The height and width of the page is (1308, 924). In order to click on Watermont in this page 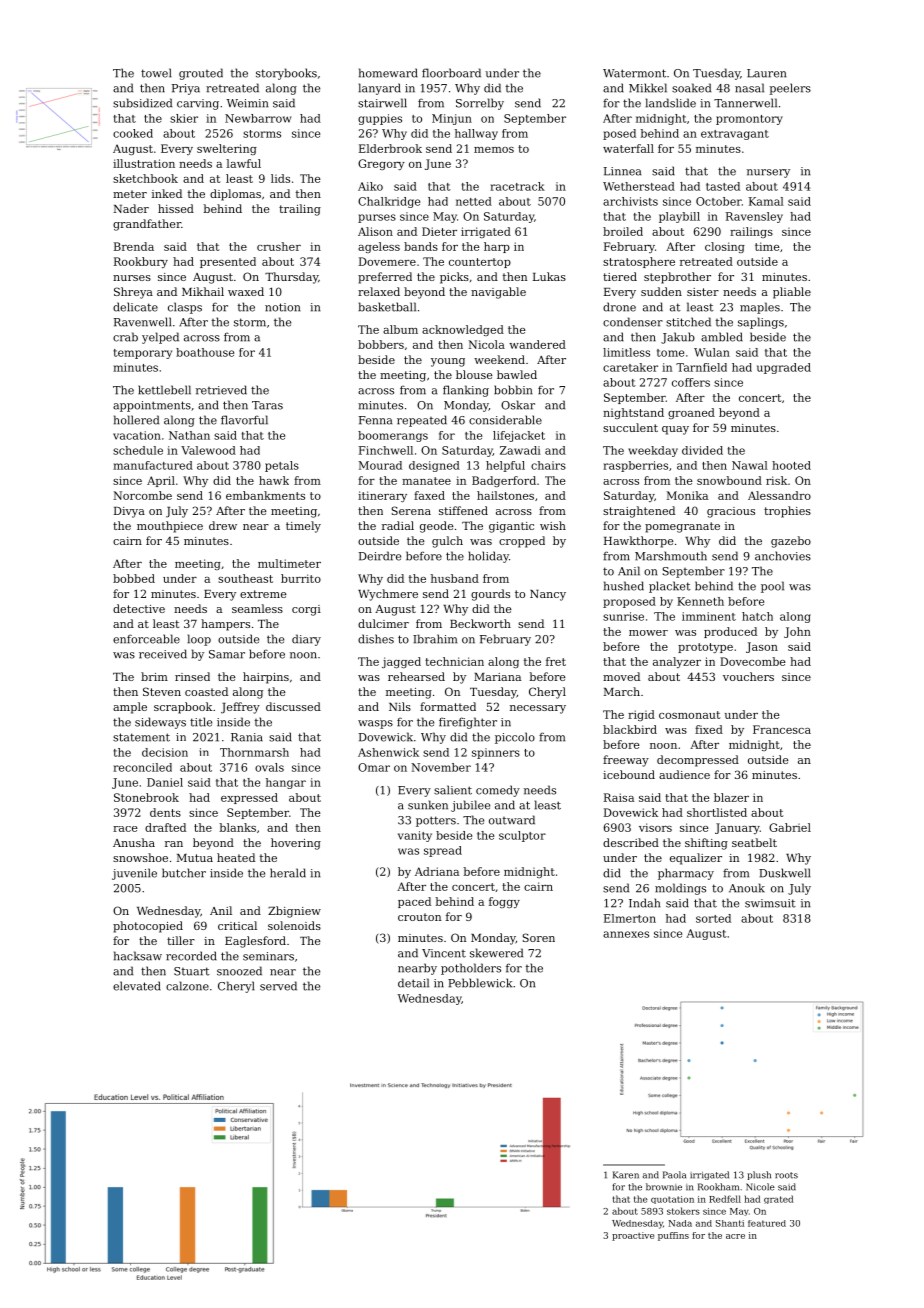, I will do `click(634, 73)`.
